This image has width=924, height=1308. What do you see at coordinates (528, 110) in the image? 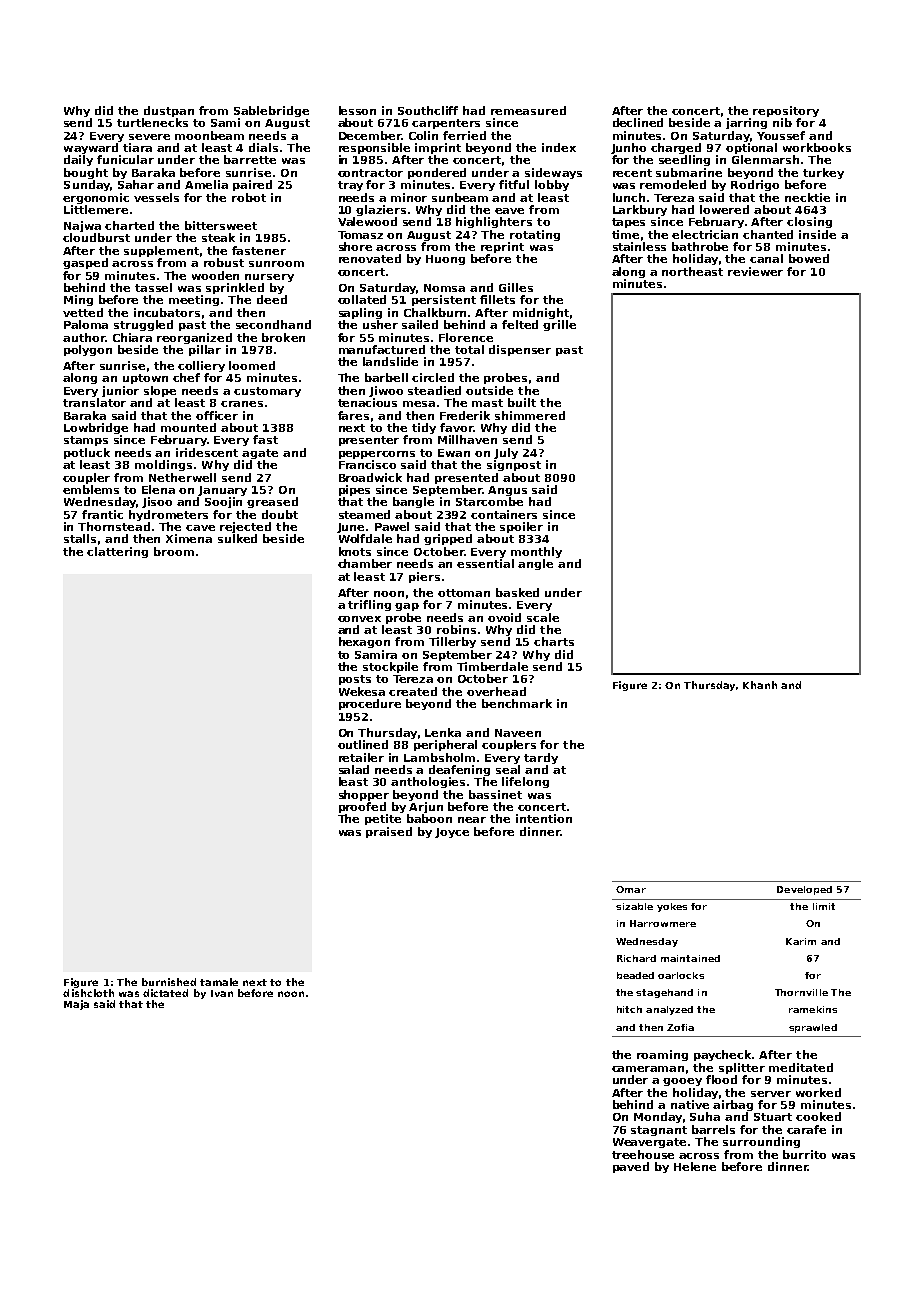
I see `remeasured` at bounding box center [528, 110].
